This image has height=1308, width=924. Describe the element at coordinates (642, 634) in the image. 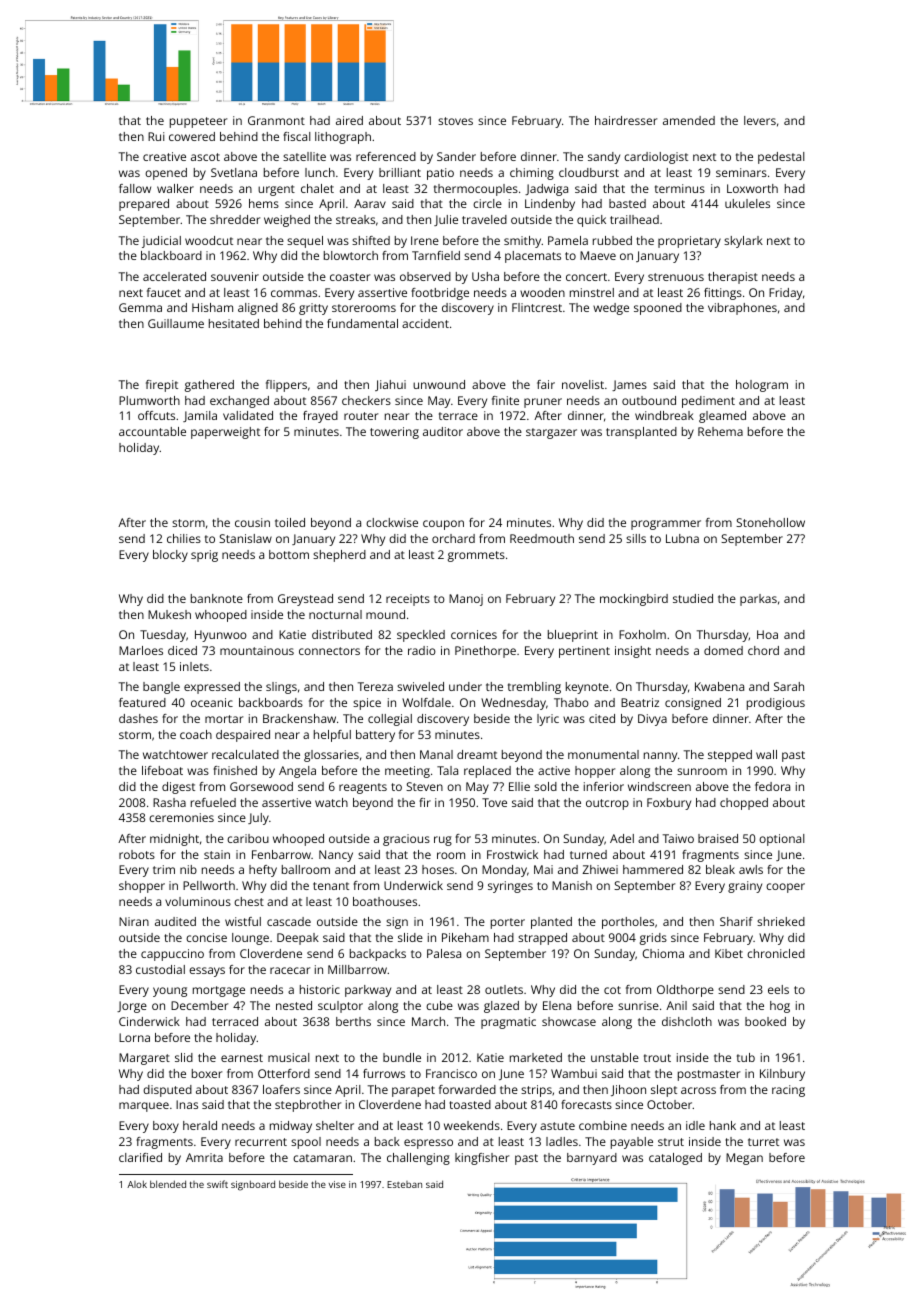

I see `Foxholm` at that location.
